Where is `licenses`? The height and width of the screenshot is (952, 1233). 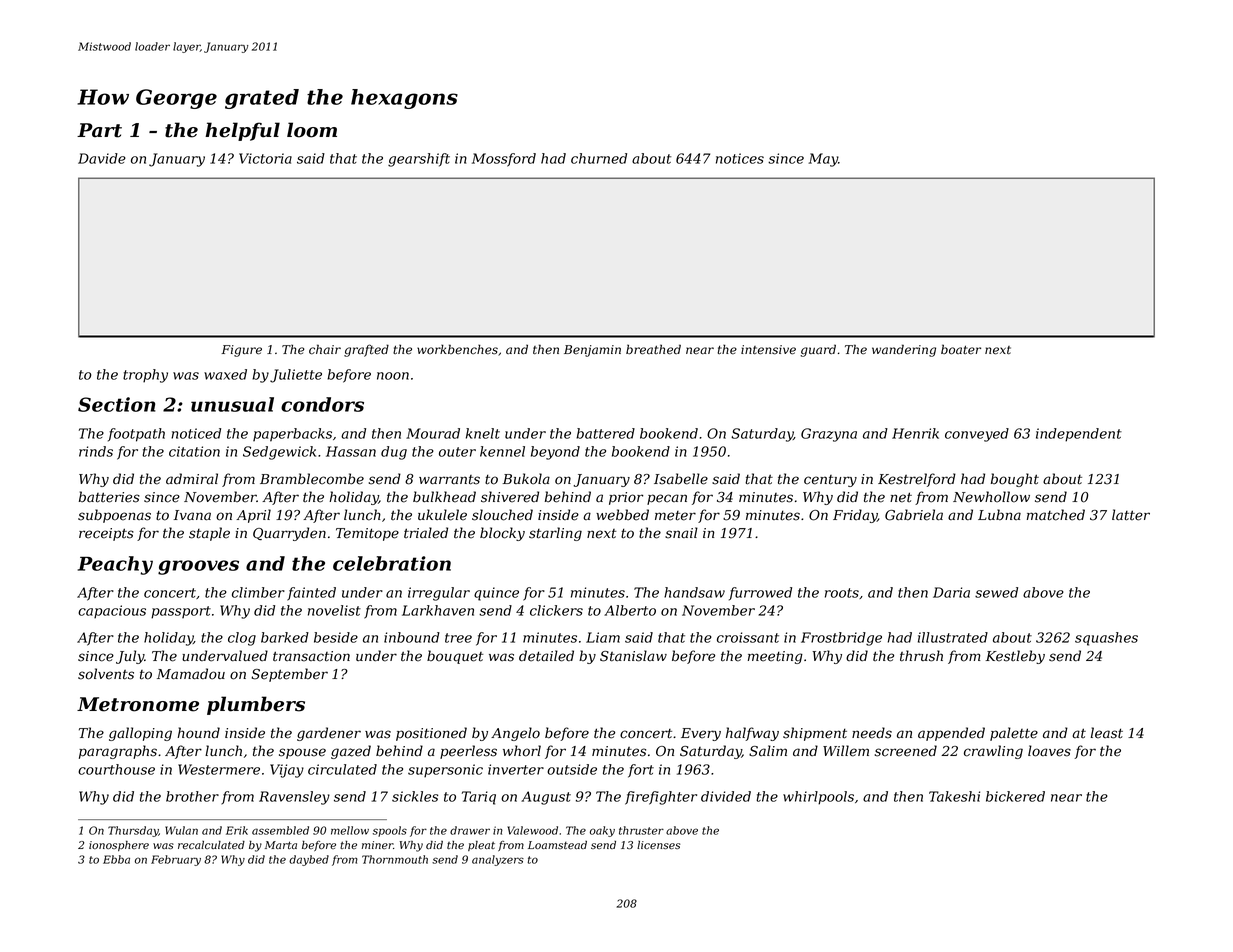
licenses is located at coordinates (658, 845).
